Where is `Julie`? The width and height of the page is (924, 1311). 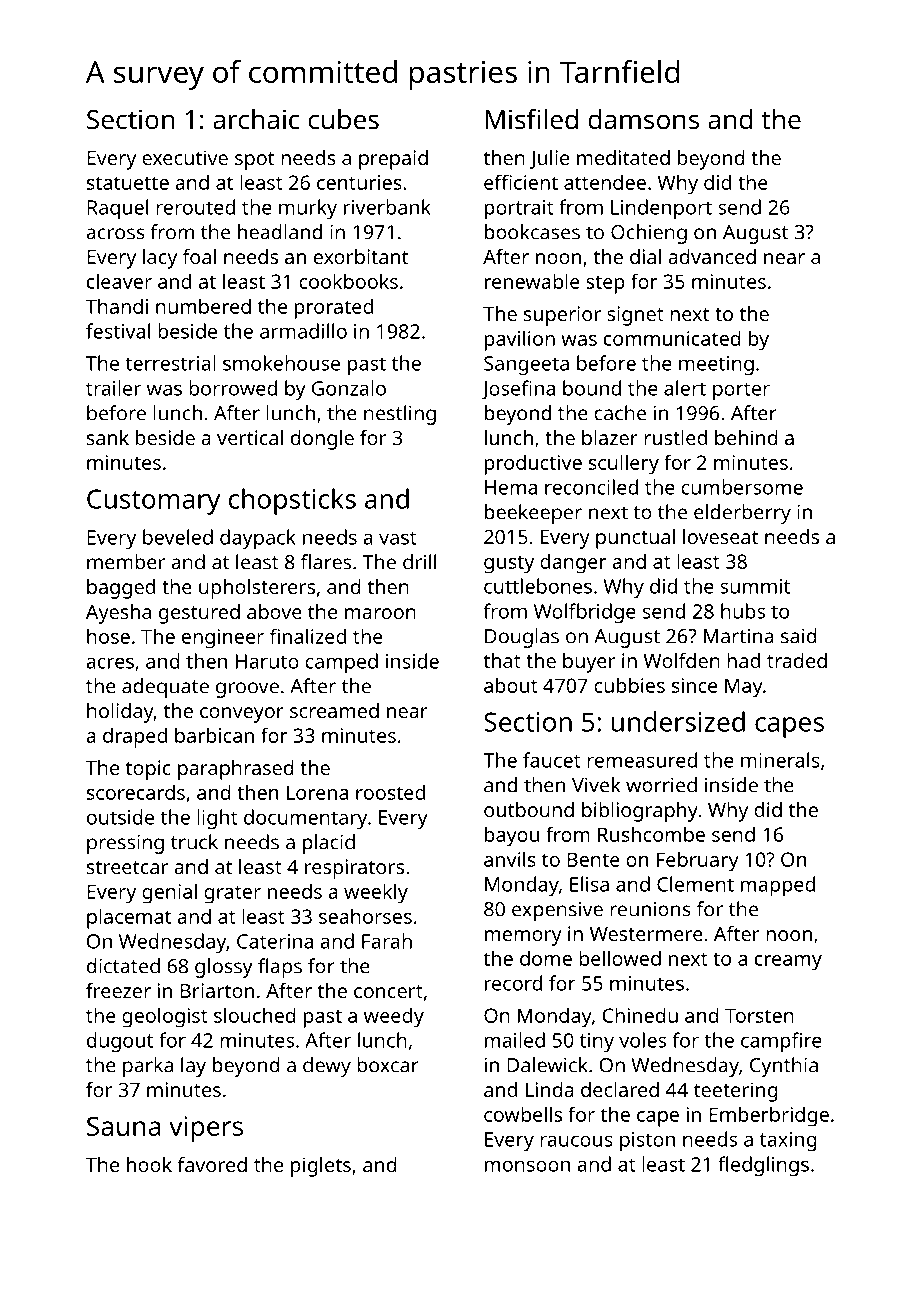
Julie is located at coordinates (549, 159).
